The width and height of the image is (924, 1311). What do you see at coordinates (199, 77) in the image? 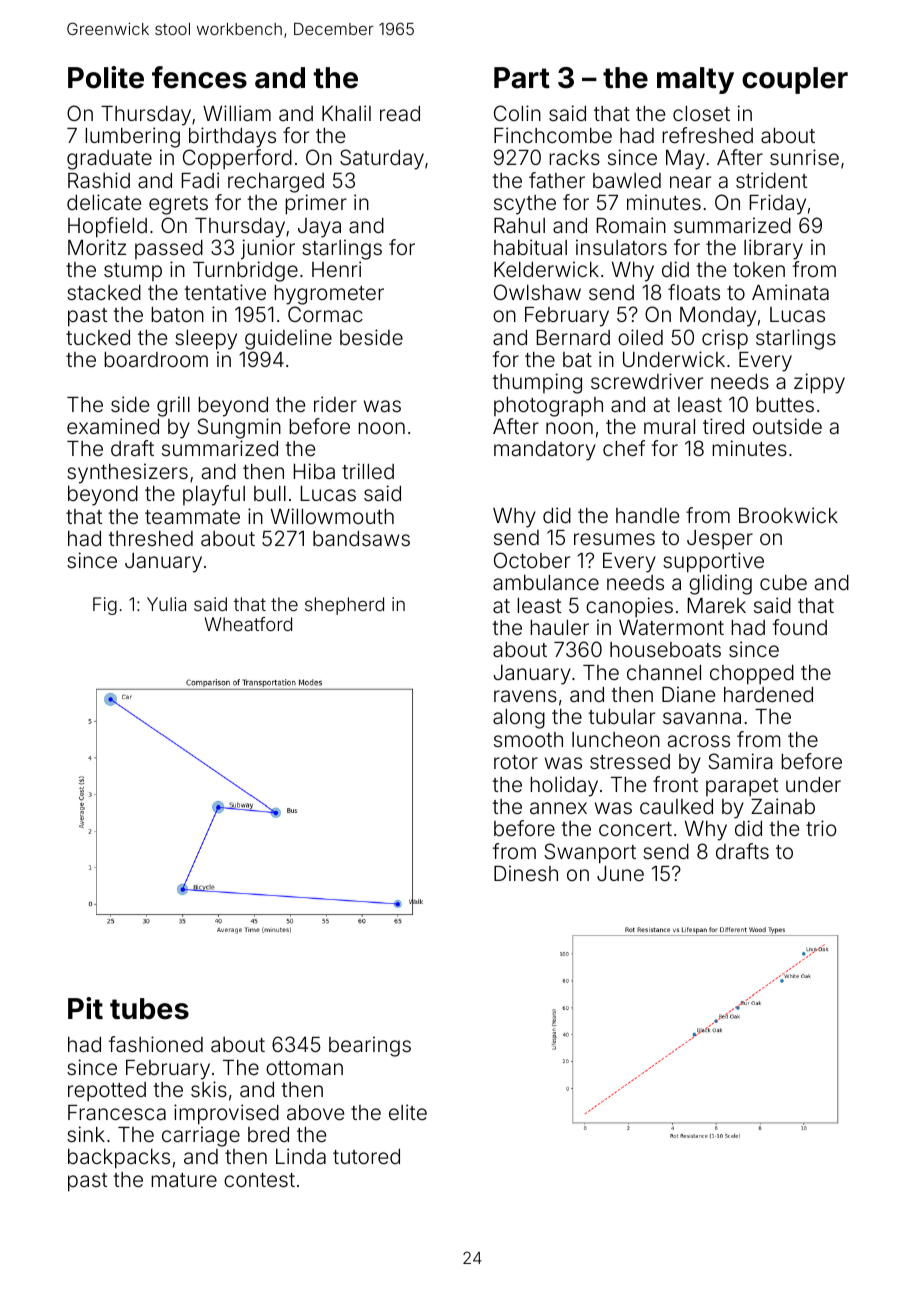
I see `fences` at bounding box center [199, 77].
